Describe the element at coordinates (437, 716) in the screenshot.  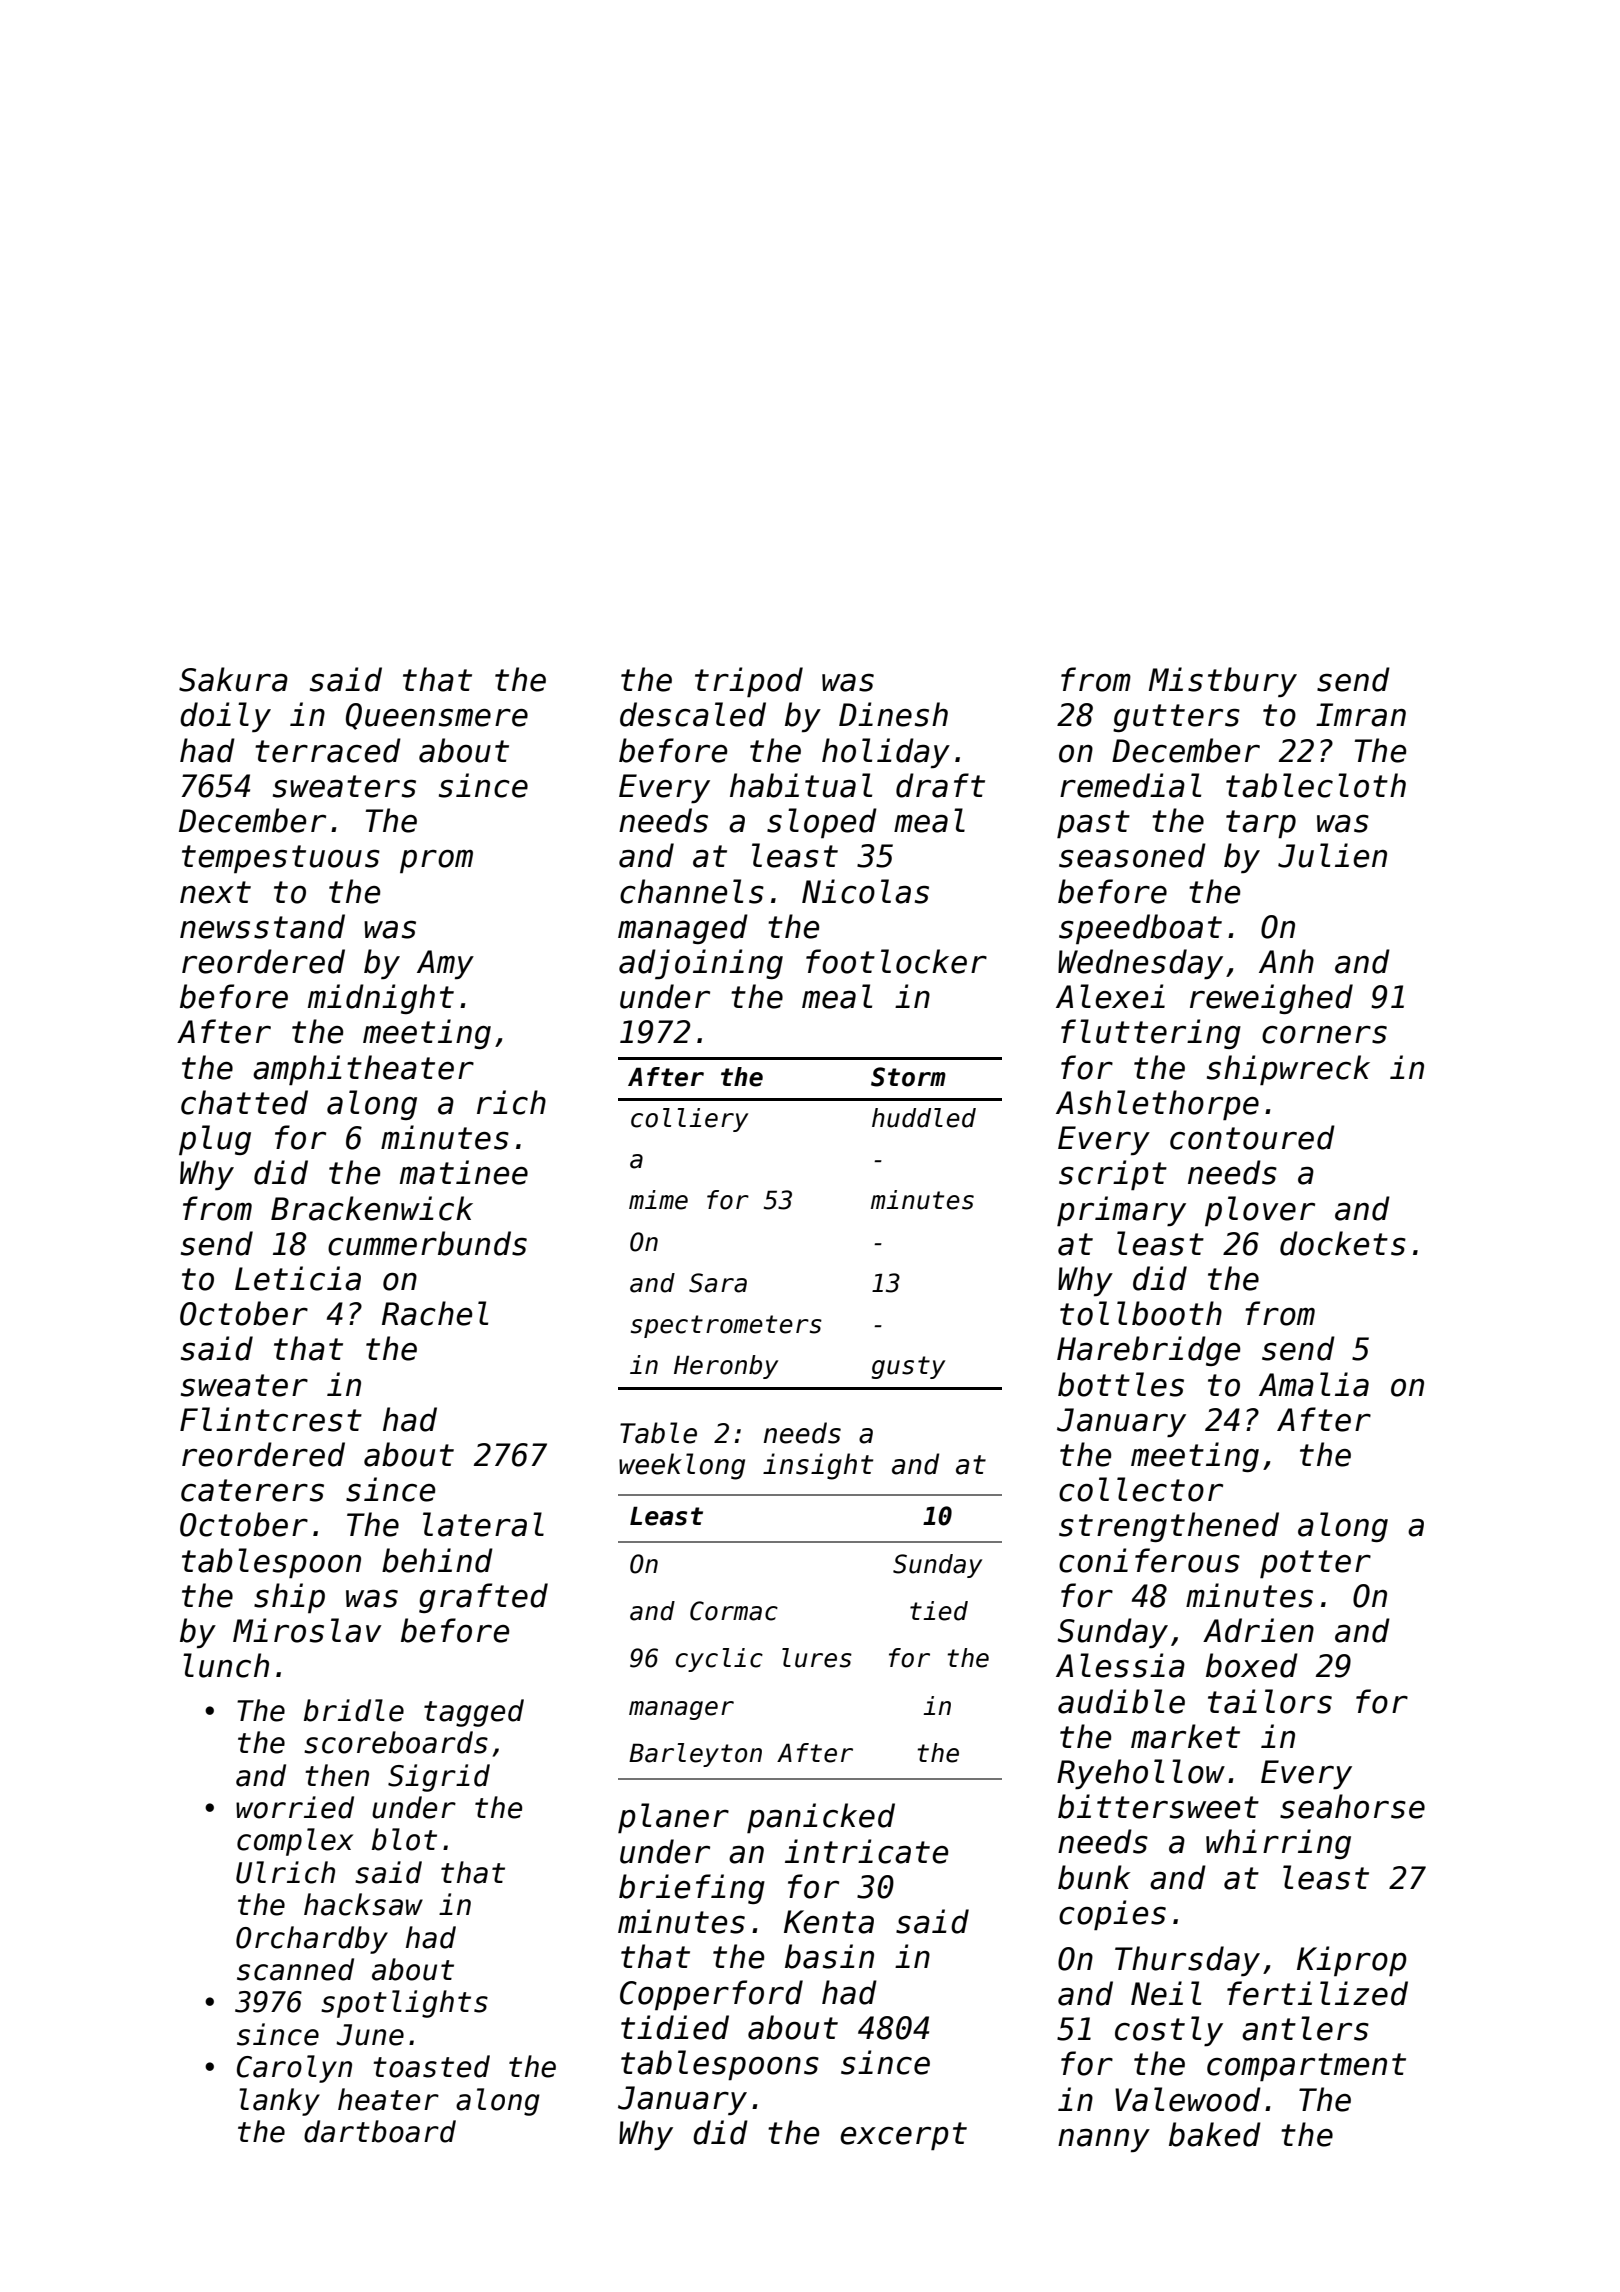
I see `Queensmere` at that location.
